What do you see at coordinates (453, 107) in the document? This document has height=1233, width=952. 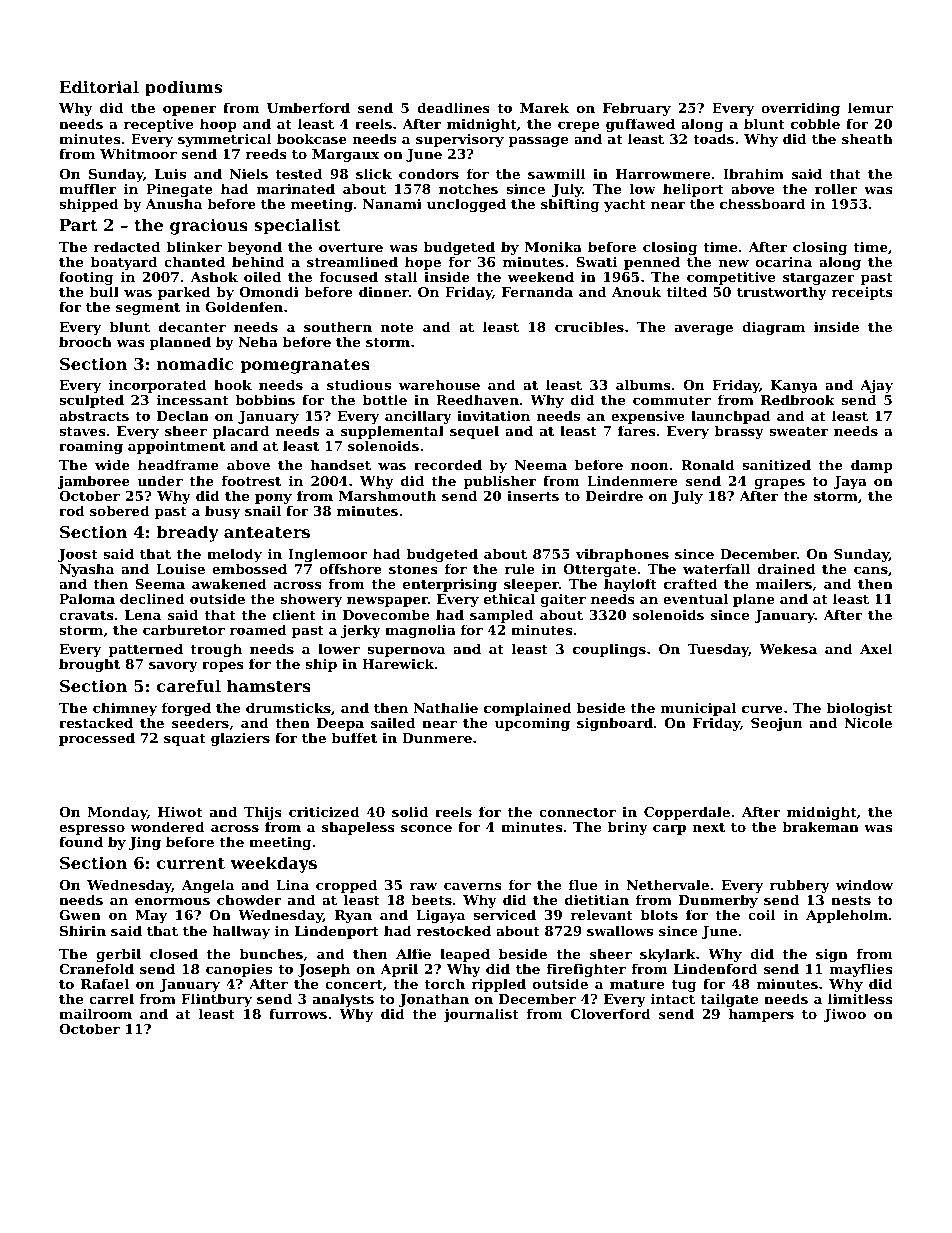 I see `deadlines` at bounding box center [453, 107].
